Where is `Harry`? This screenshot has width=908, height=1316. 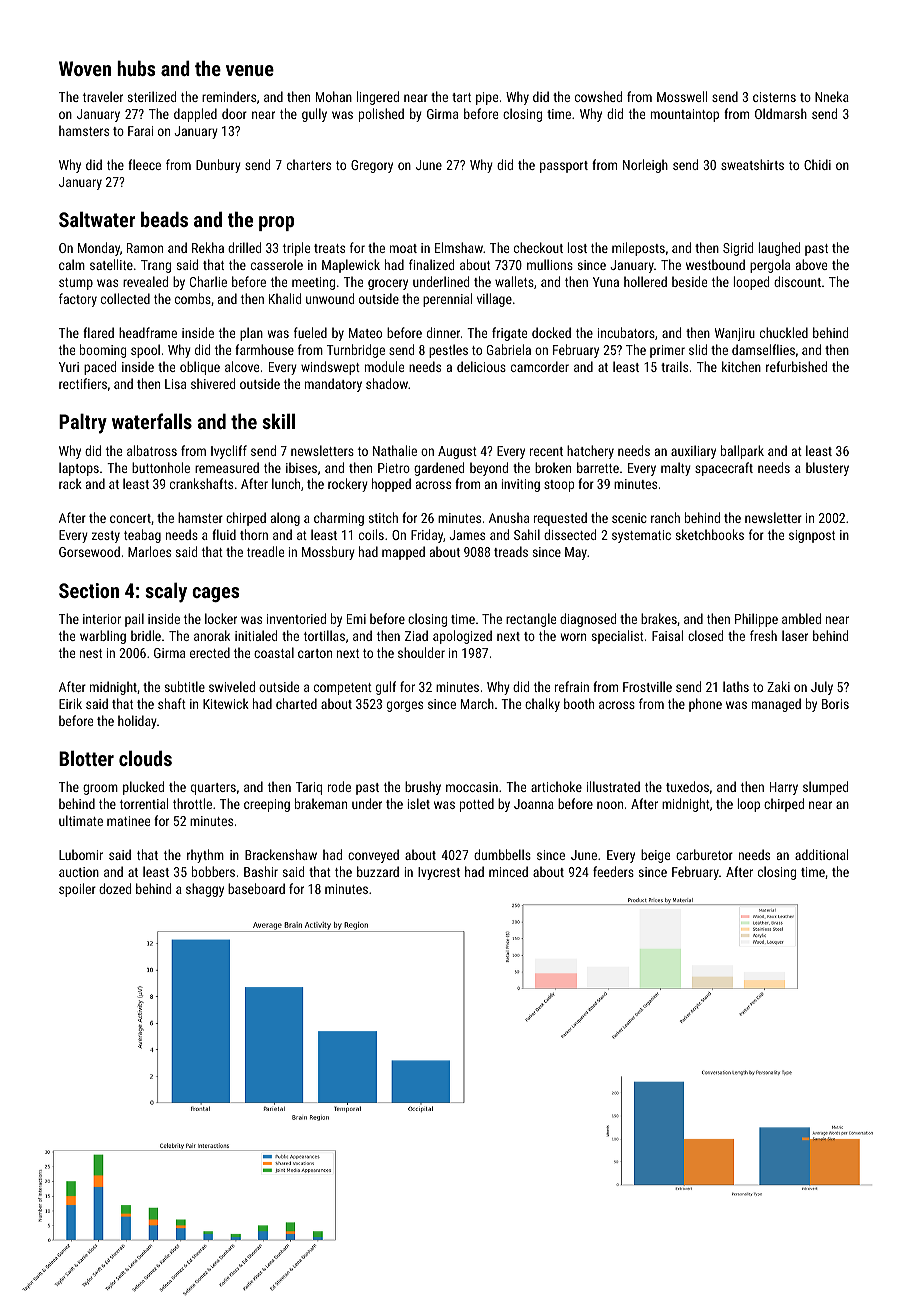
Harry is located at coordinates (784, 788).
